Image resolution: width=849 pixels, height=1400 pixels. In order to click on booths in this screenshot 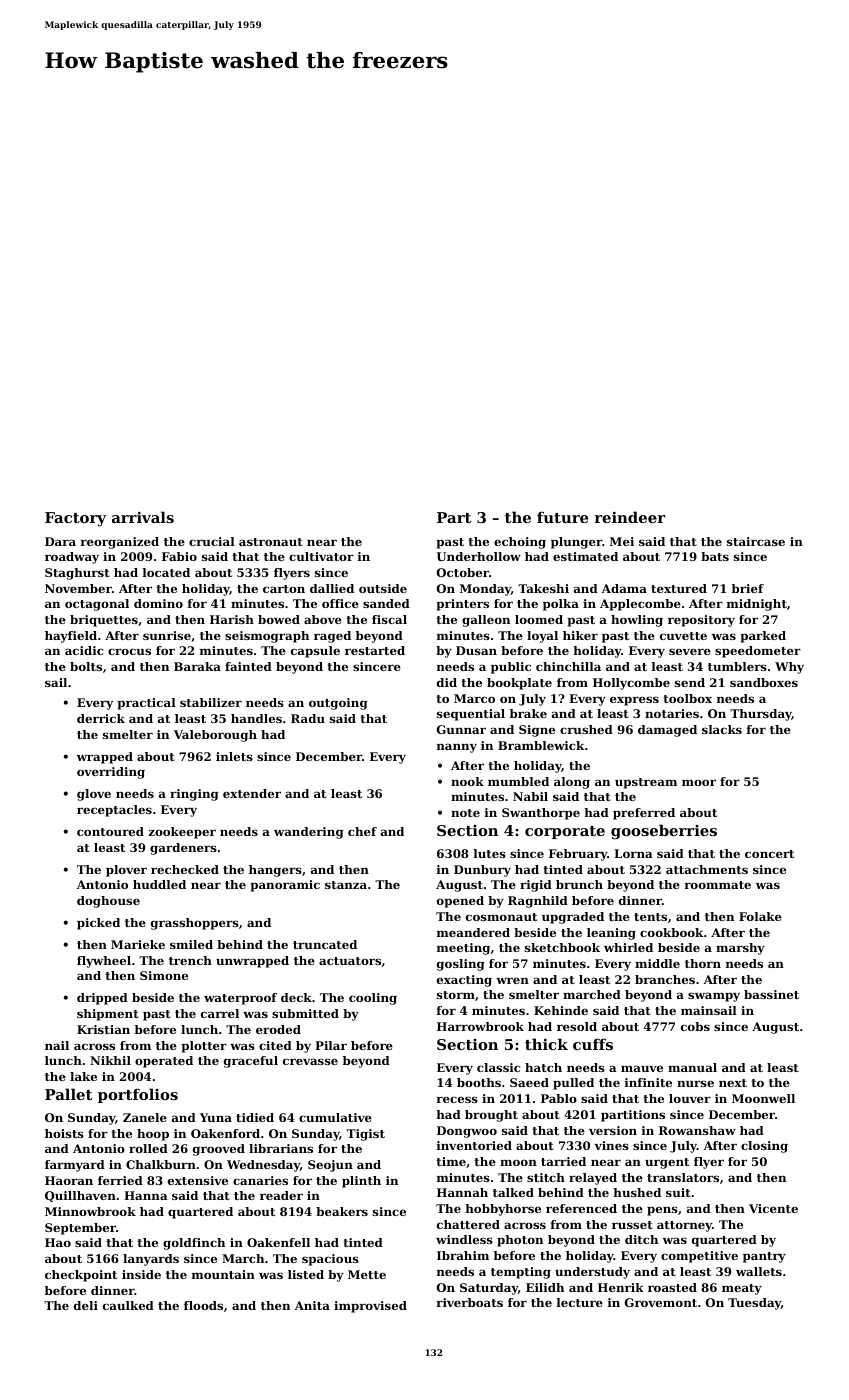, I will do `click(479, 1082)`.
